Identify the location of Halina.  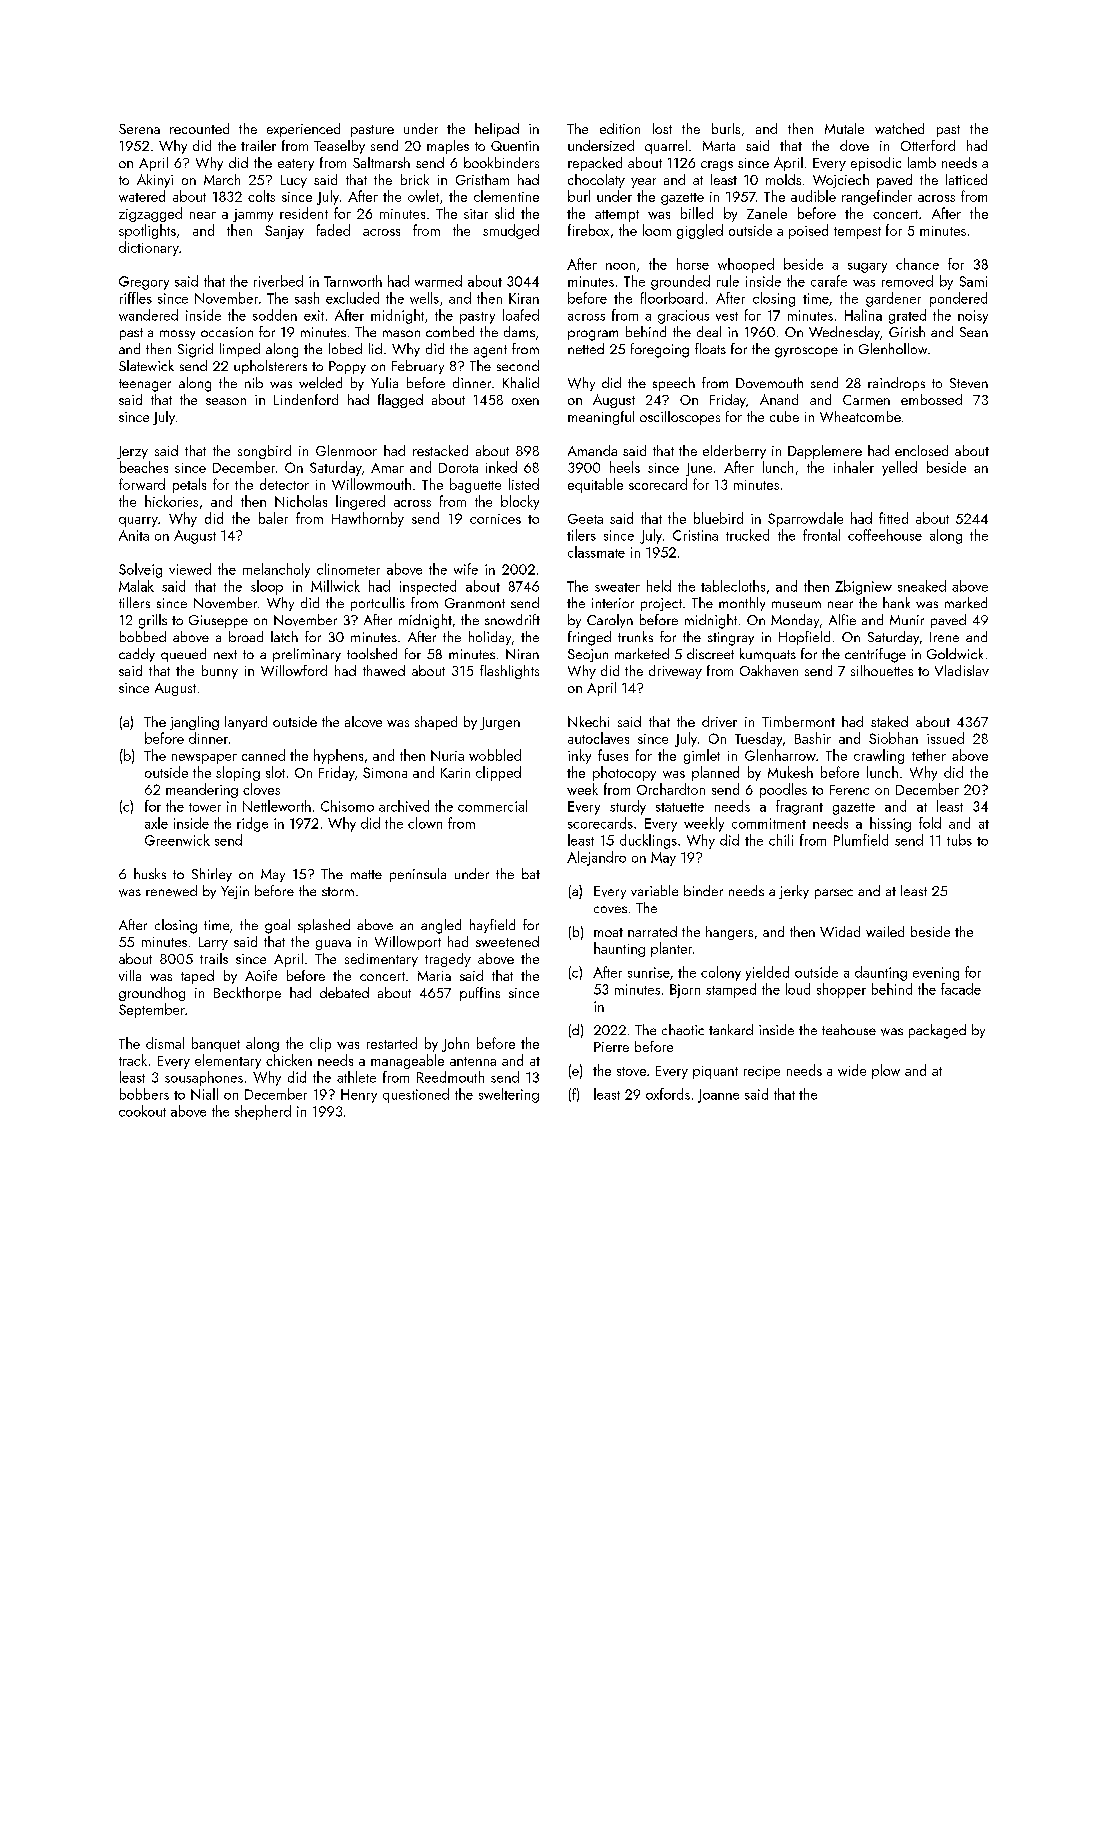
(863, 315).
